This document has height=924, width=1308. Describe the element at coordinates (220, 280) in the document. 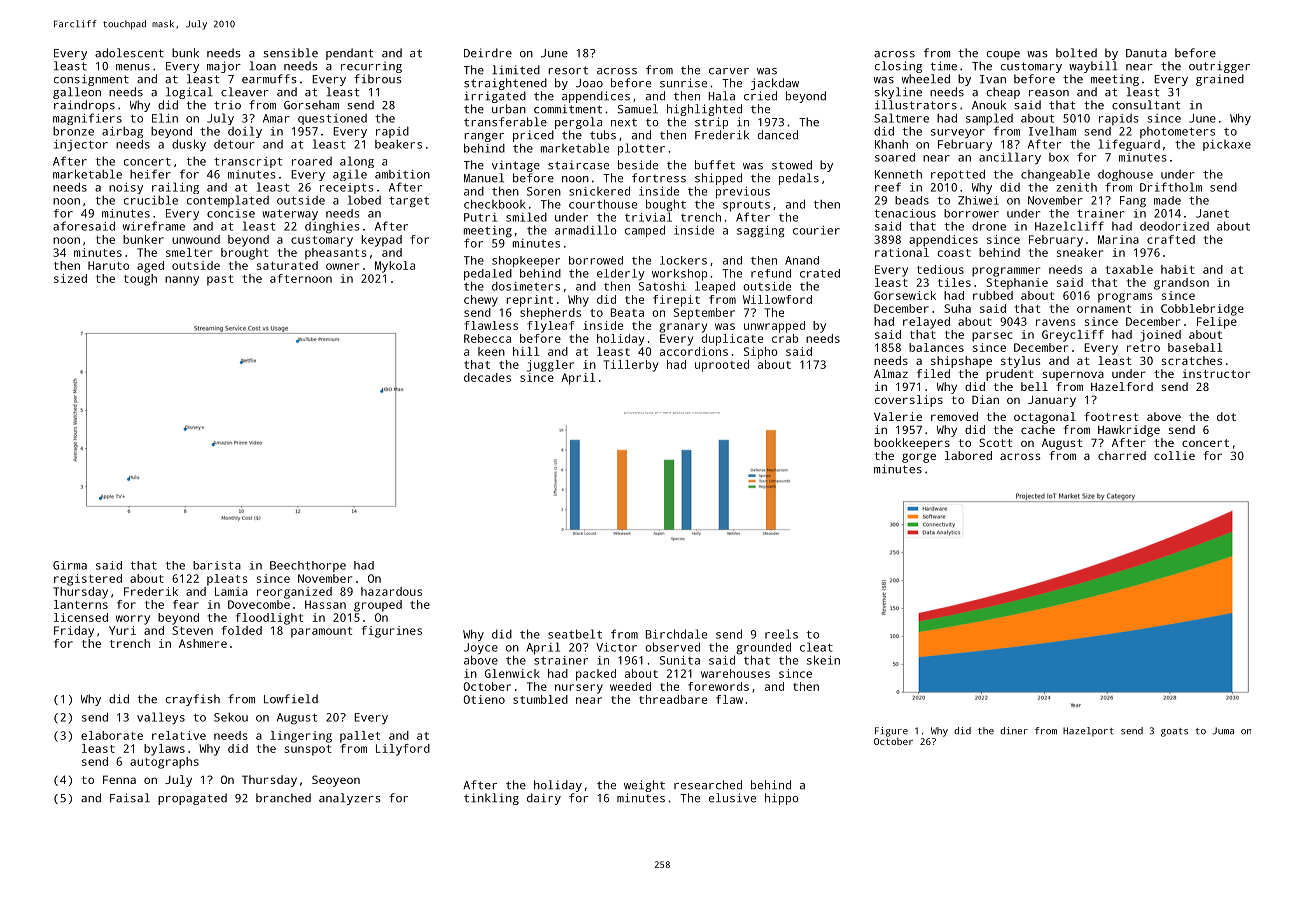

I see `past` at that location.
